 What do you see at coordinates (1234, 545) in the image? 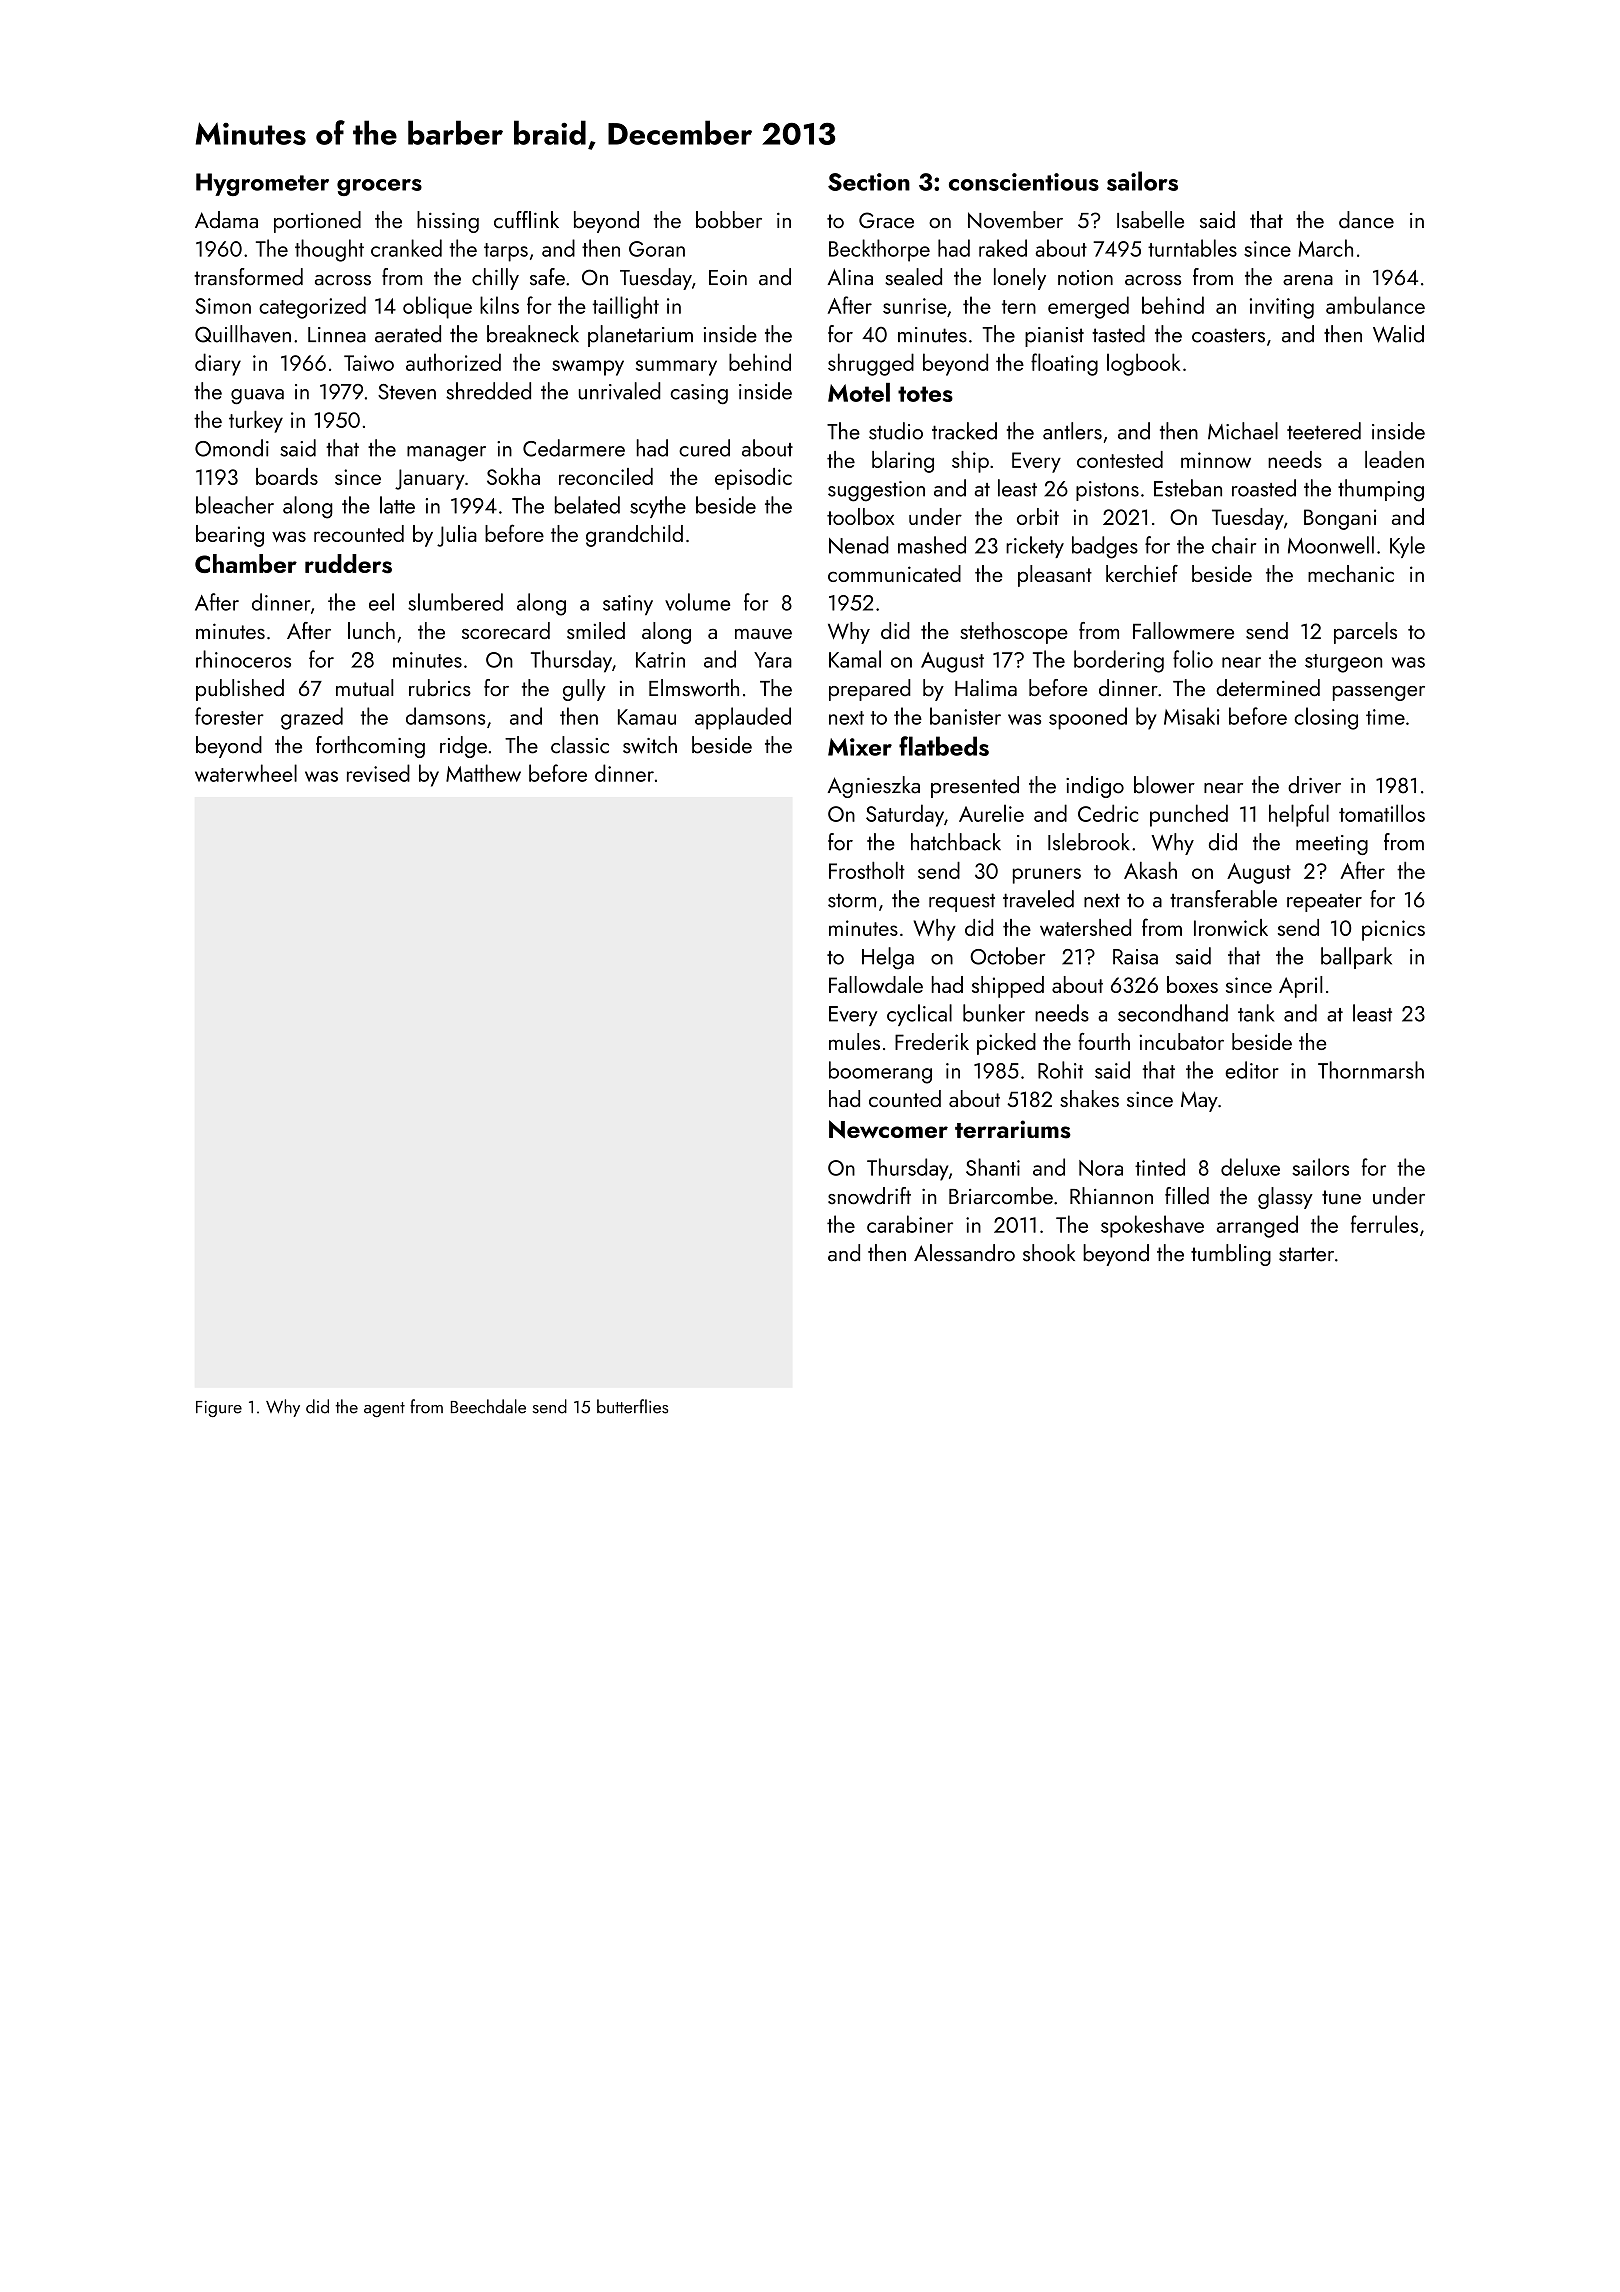
I see `chair` at bounding box center [1234, 545].
